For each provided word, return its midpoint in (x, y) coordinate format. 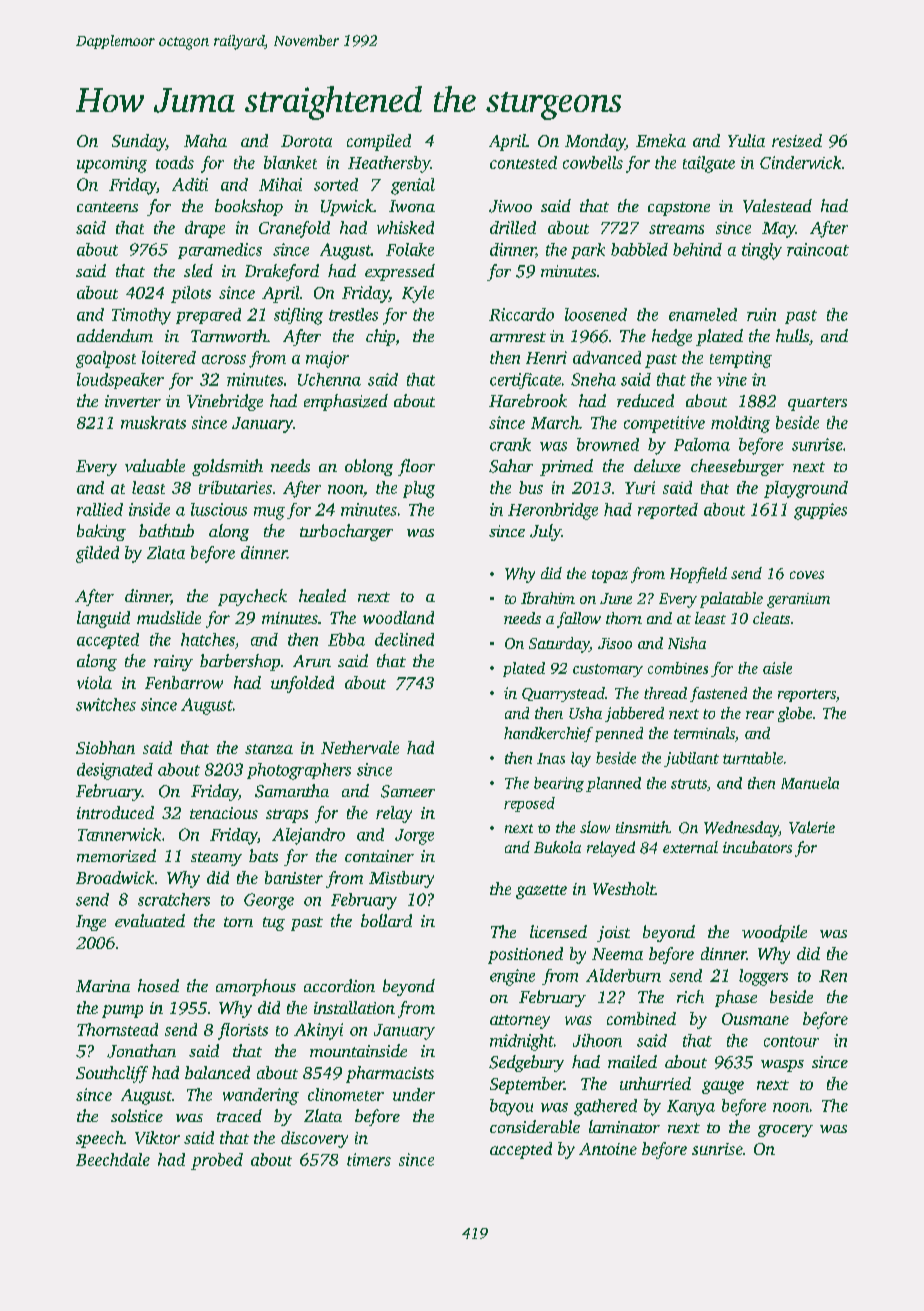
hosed (158, 985)
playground (806, 489)
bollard (386, 920)
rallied (100, 509)
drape (205, 229)
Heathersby (389, 164)
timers (369, 1159)
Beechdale (113, 1159)
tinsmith (642, 827)
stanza (269, 749)
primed (566, 467)
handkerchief (548, 734)
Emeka (661, 140)
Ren (833, 976)
